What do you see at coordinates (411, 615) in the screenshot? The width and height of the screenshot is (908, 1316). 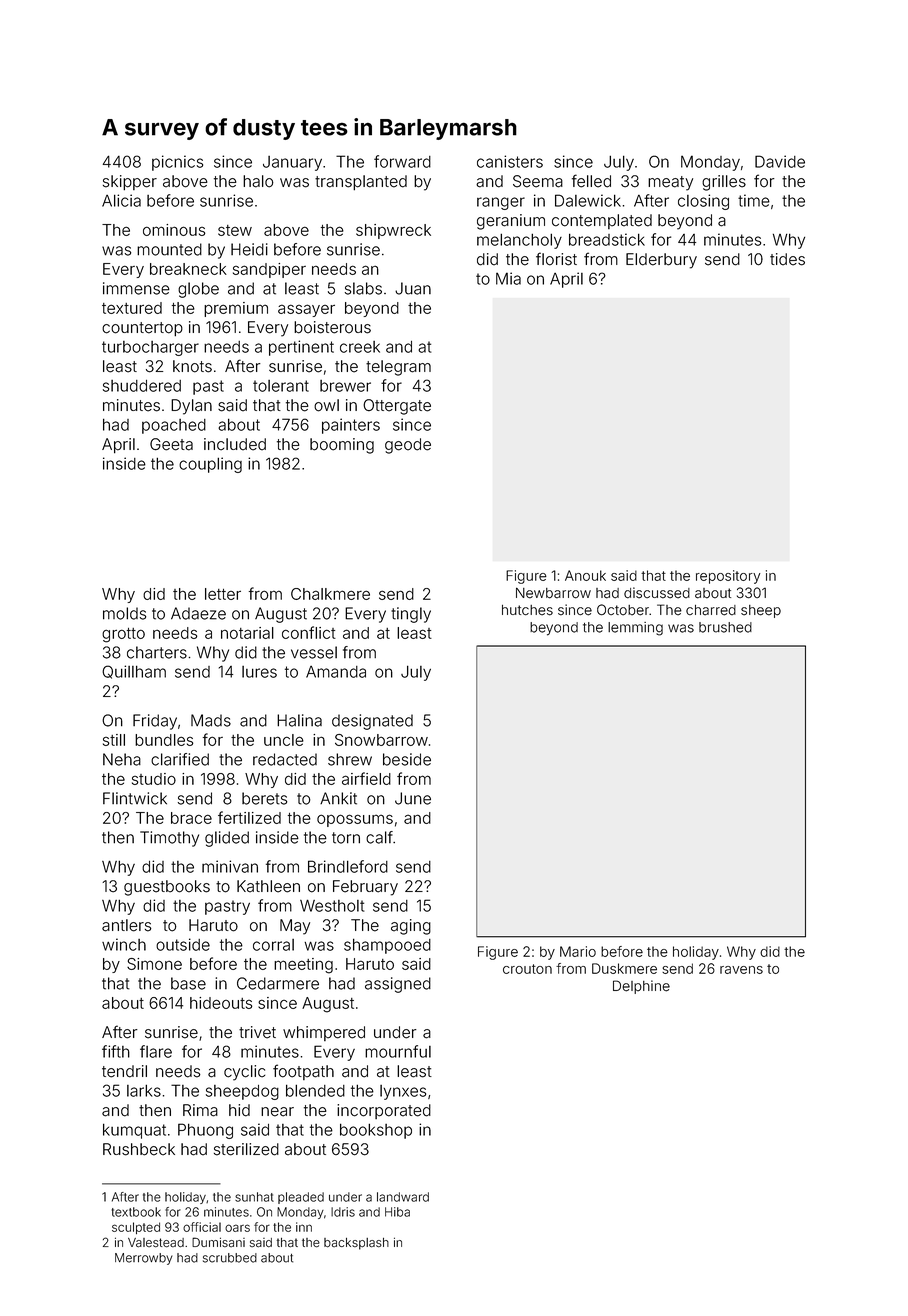 I see `tingly` at bounding box center [411, 615].
